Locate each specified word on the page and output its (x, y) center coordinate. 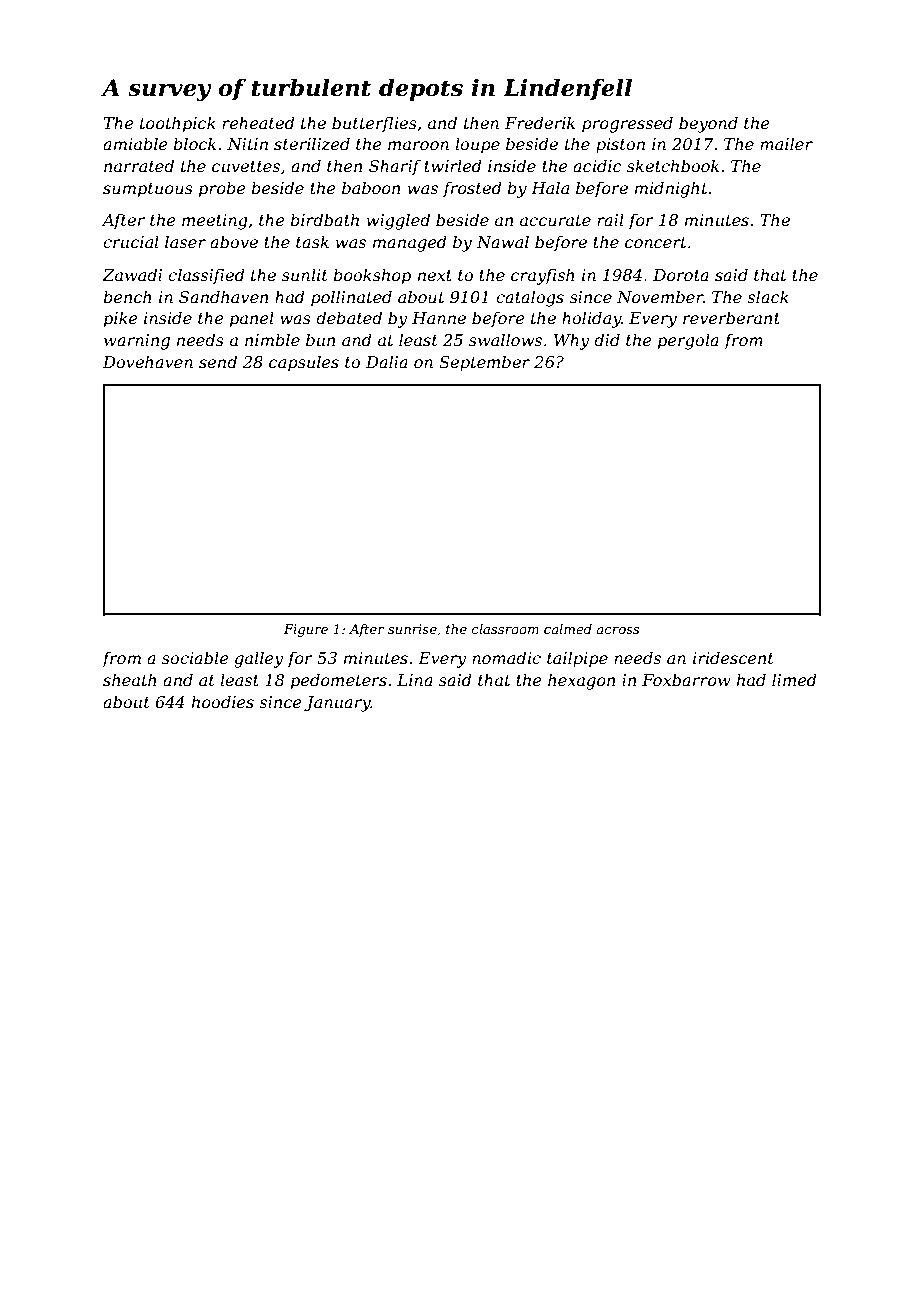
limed (794, 679)
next (435, 275)
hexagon (582, 681)
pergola (688, 341)
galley (259, 659)
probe (222, 189)
